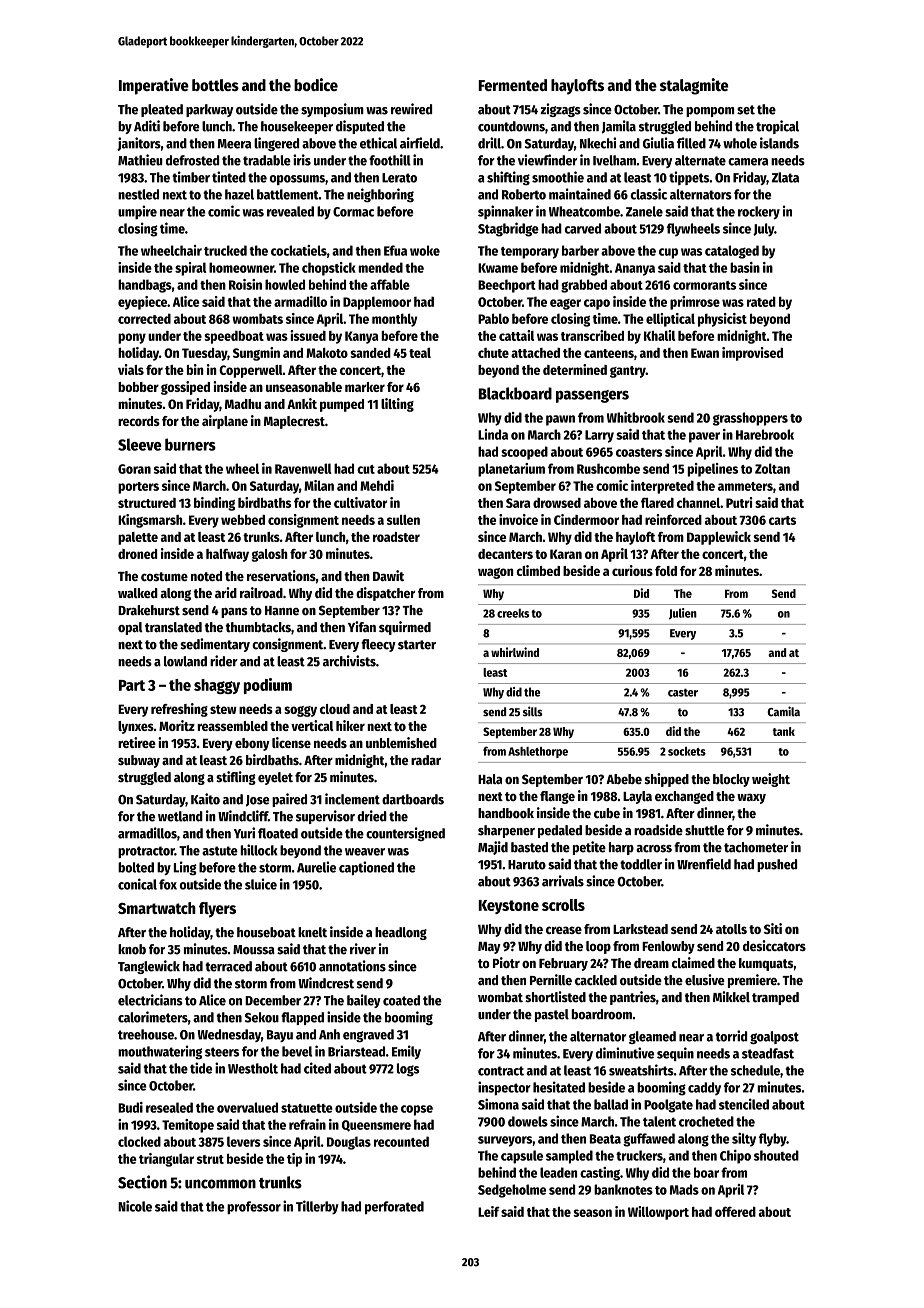 The image size is (924, 1308). I want to click on hazel, so click(239, 194).
